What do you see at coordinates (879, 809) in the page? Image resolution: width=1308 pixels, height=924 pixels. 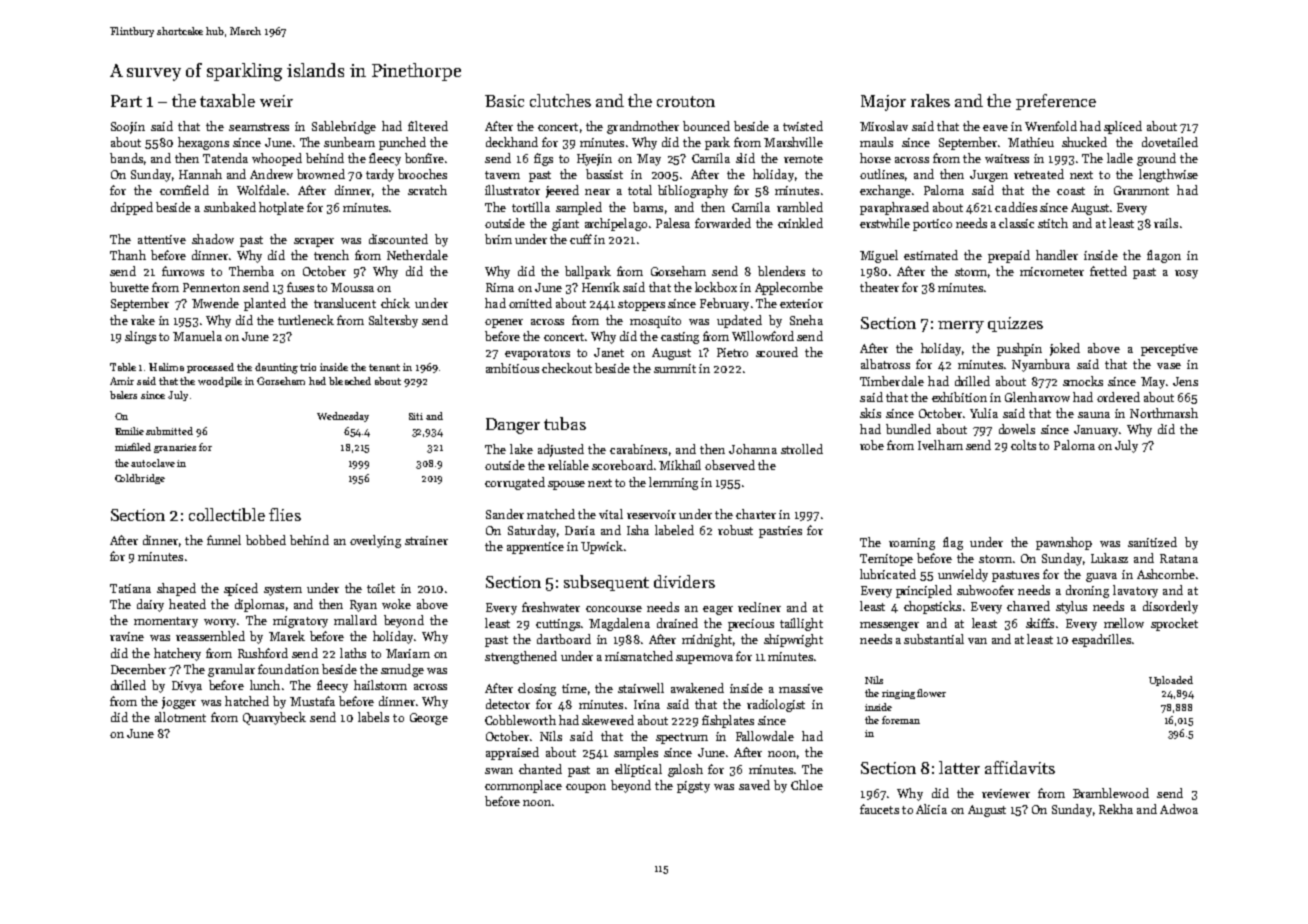 I see `faucets` at bounding box center [879, 809].
